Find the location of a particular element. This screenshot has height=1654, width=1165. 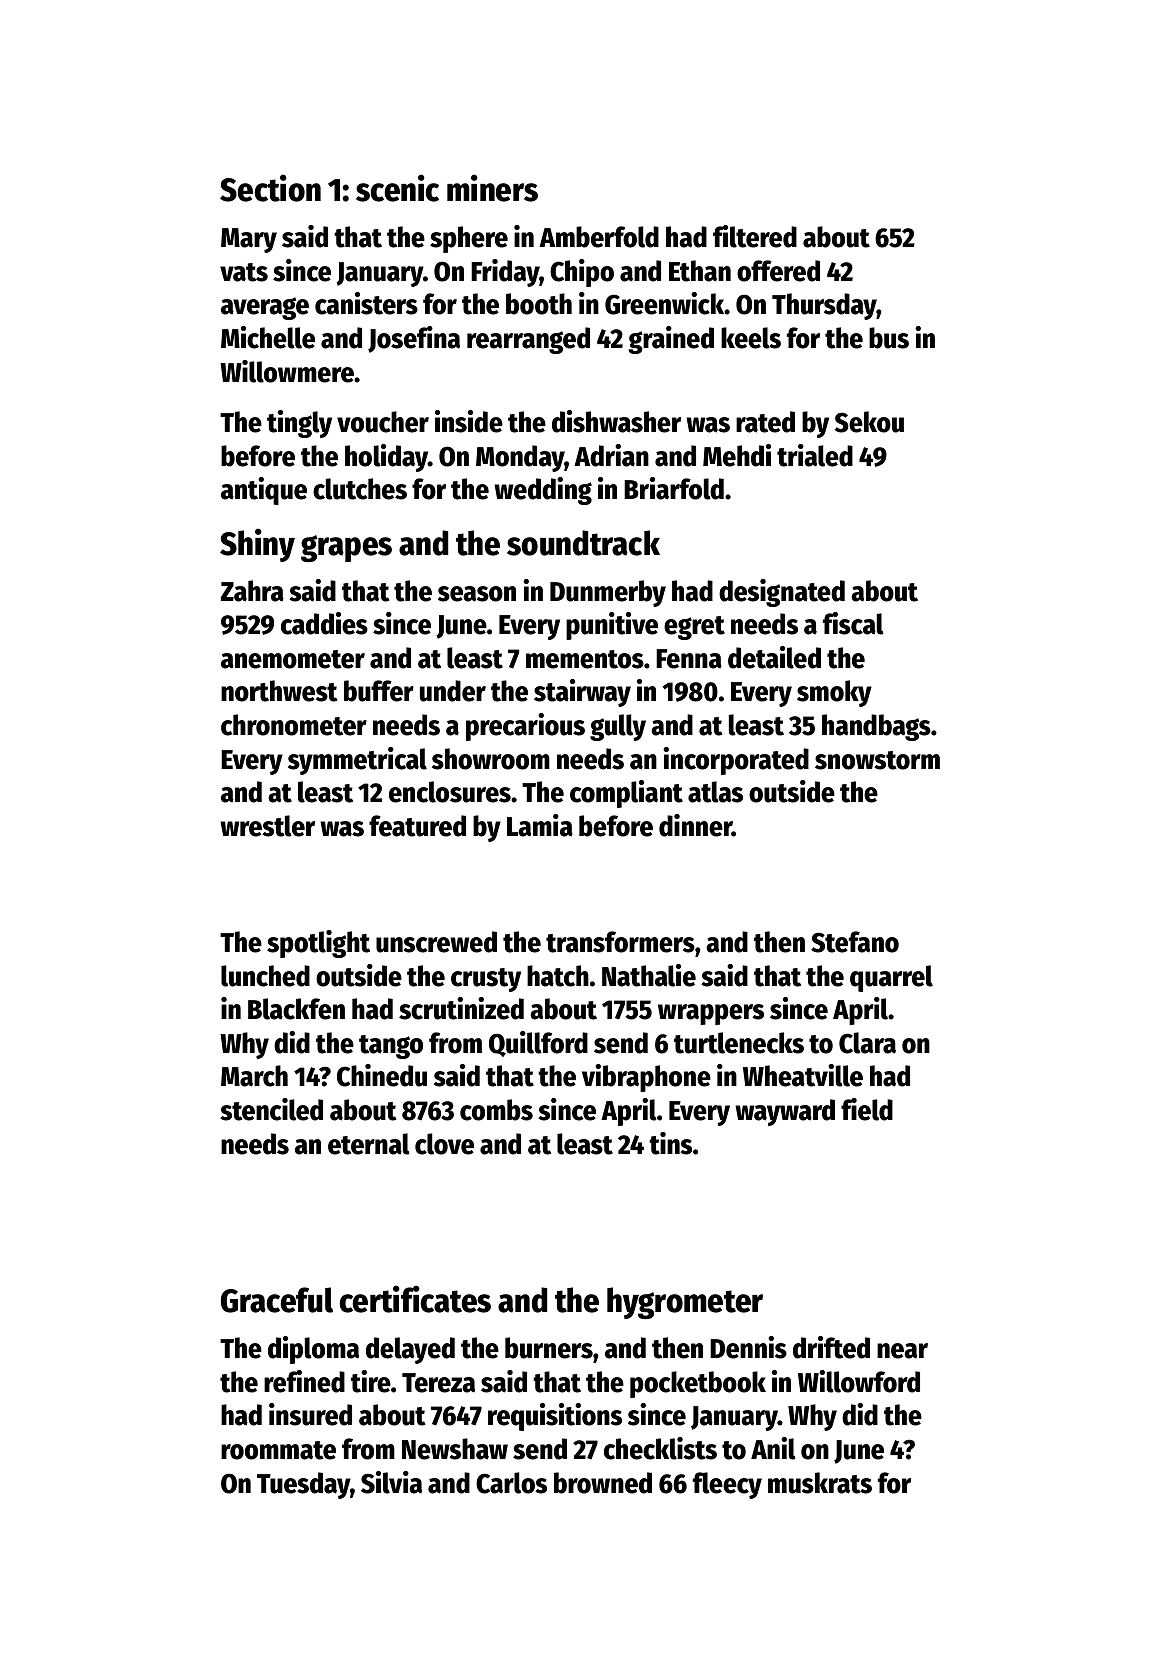

bus is located at coordinates (889, 338).
